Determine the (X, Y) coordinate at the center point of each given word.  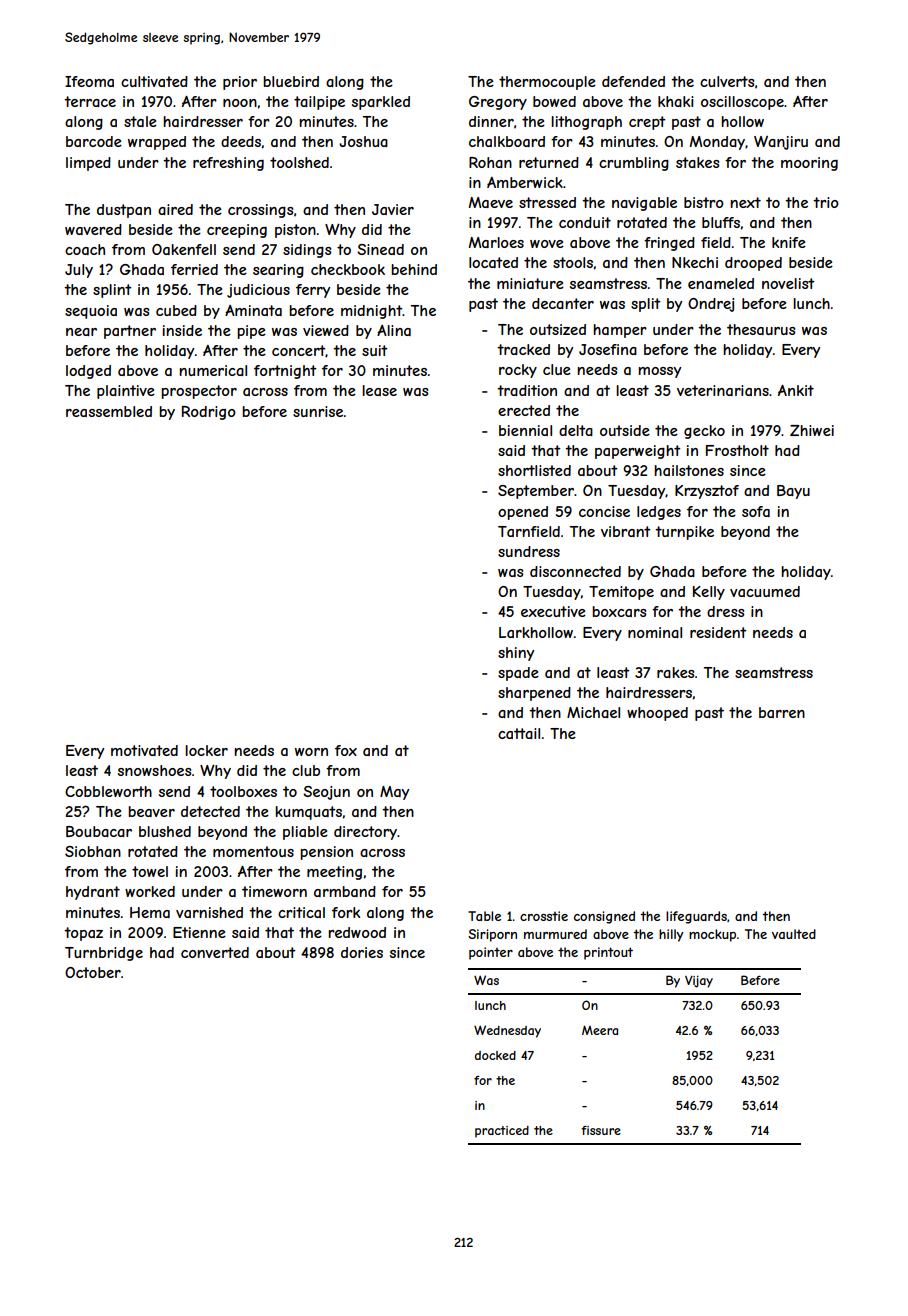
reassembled (109, 411)
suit (375, 350)
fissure (601, 1130)
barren (782, 712)
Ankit (796, 390)
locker (206, 750)
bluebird (291, 81)
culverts (727, 81)
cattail (519, 733)
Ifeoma (89, 81)
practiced (502, 1132)
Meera (600, 1030)
